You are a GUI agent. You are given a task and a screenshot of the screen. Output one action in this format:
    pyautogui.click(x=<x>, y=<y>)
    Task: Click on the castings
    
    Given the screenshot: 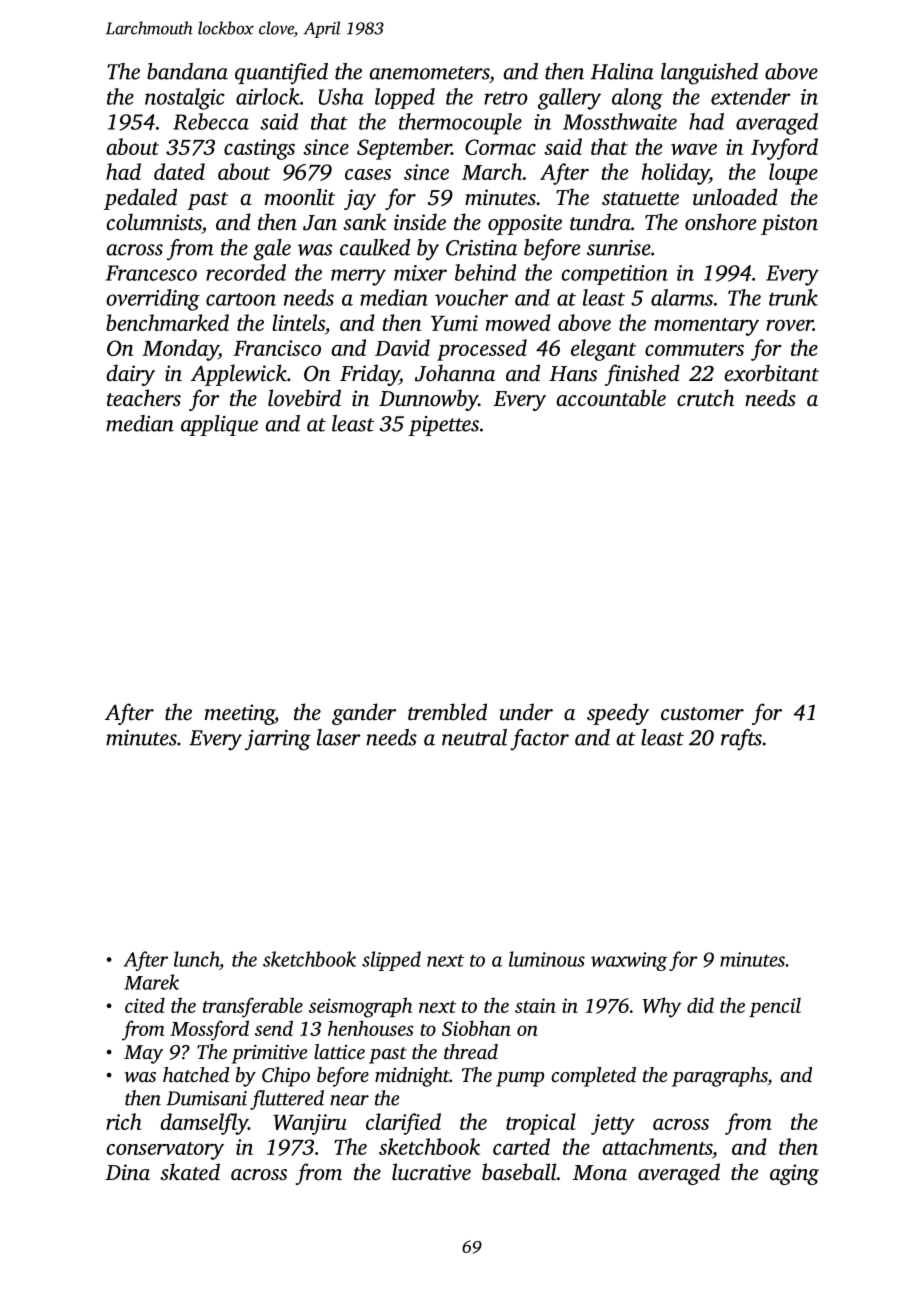 What is the action you would take?
    pyautogui.click(x=259, y=149)
